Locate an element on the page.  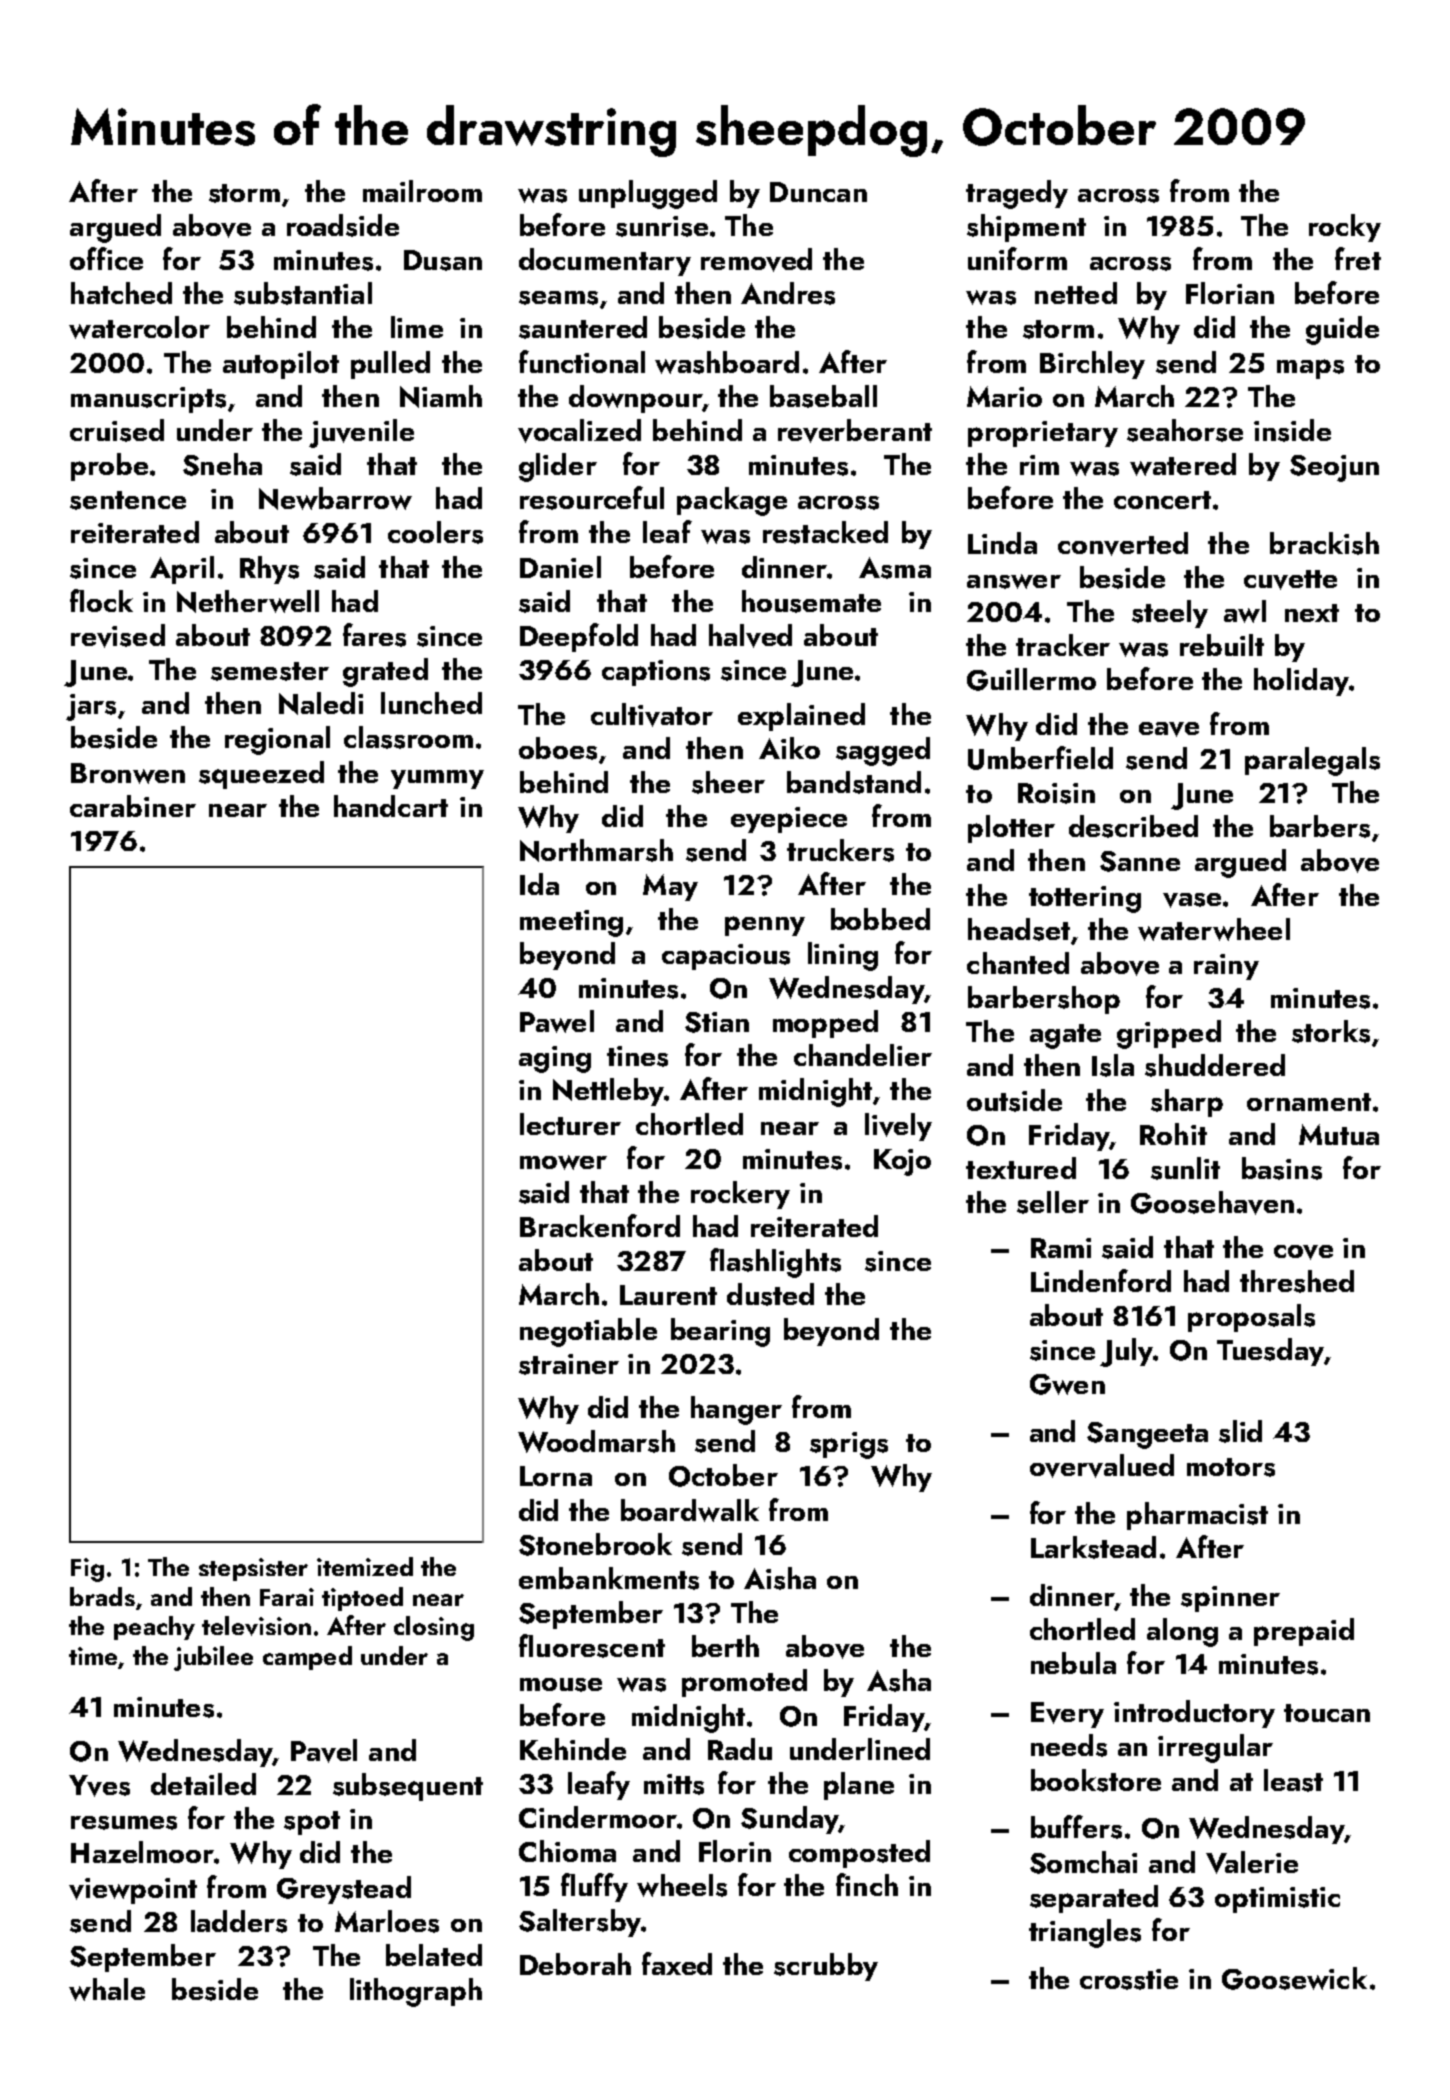
Sneha is located at coordinates (222, 464).
